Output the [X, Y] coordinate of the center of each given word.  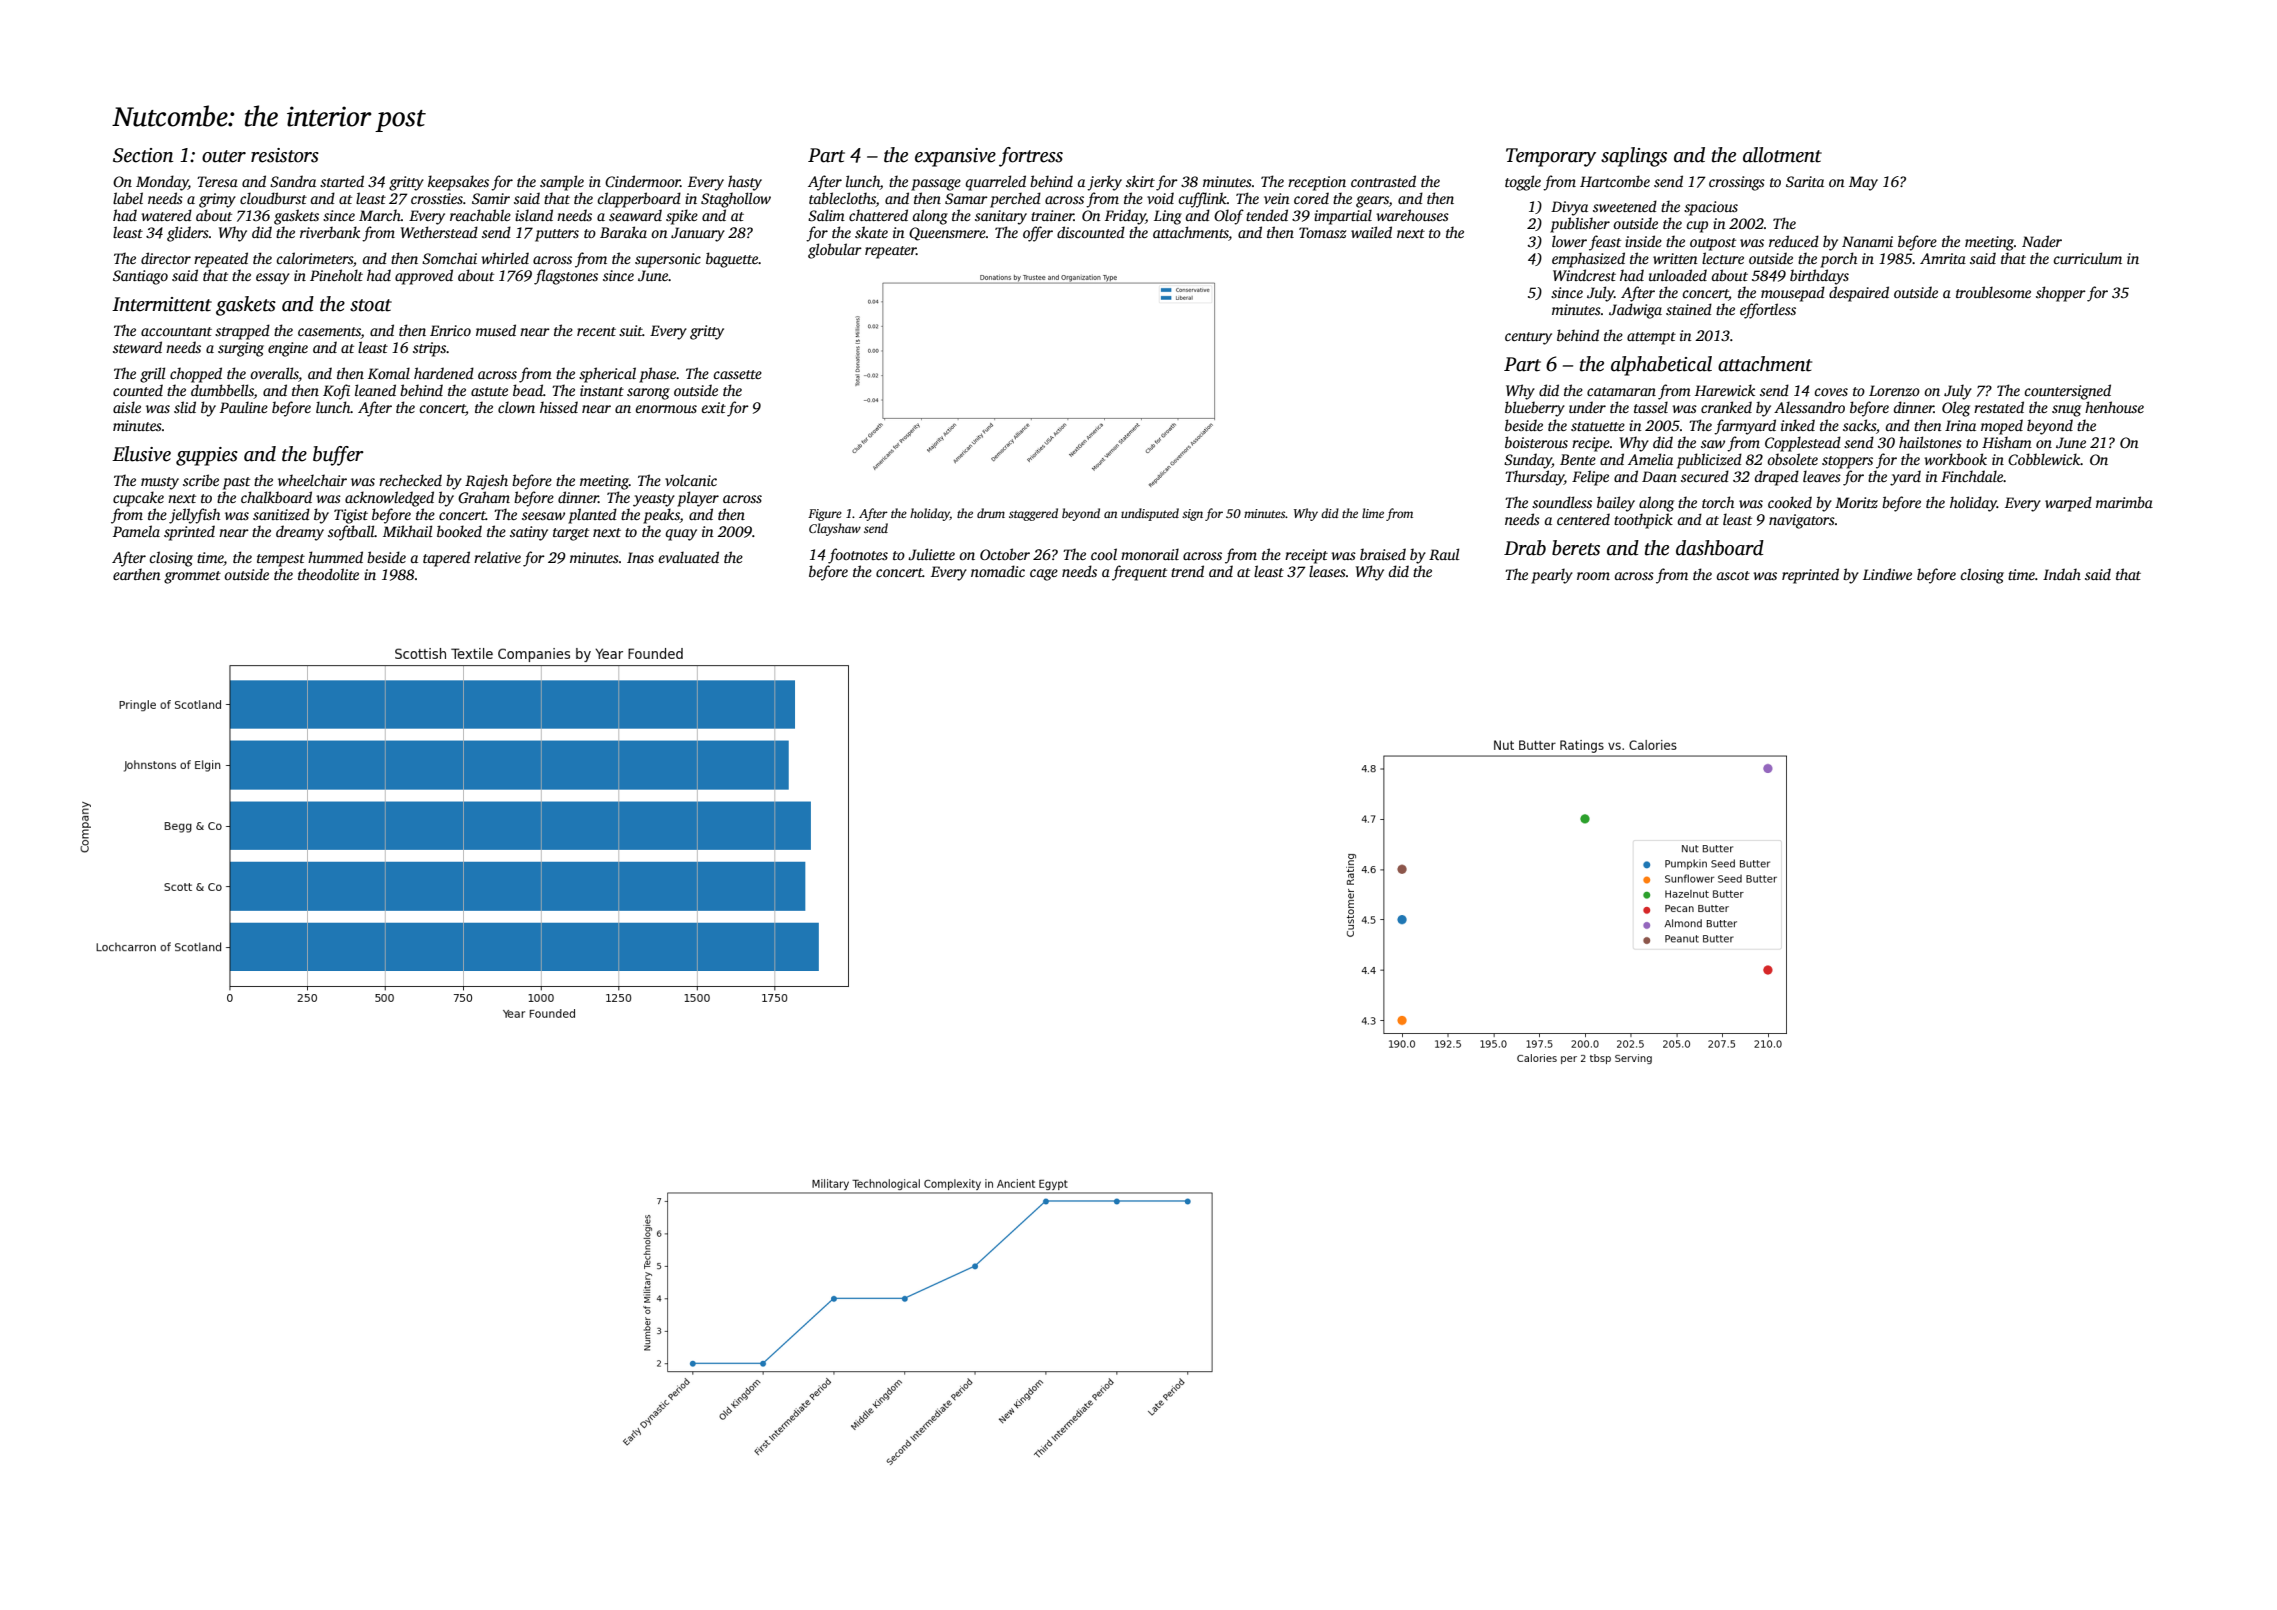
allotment [1782, 155]
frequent [1139, 573]
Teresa [217, 181]
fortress [1031, 157]
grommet [192, 577]
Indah [2062, 574]
